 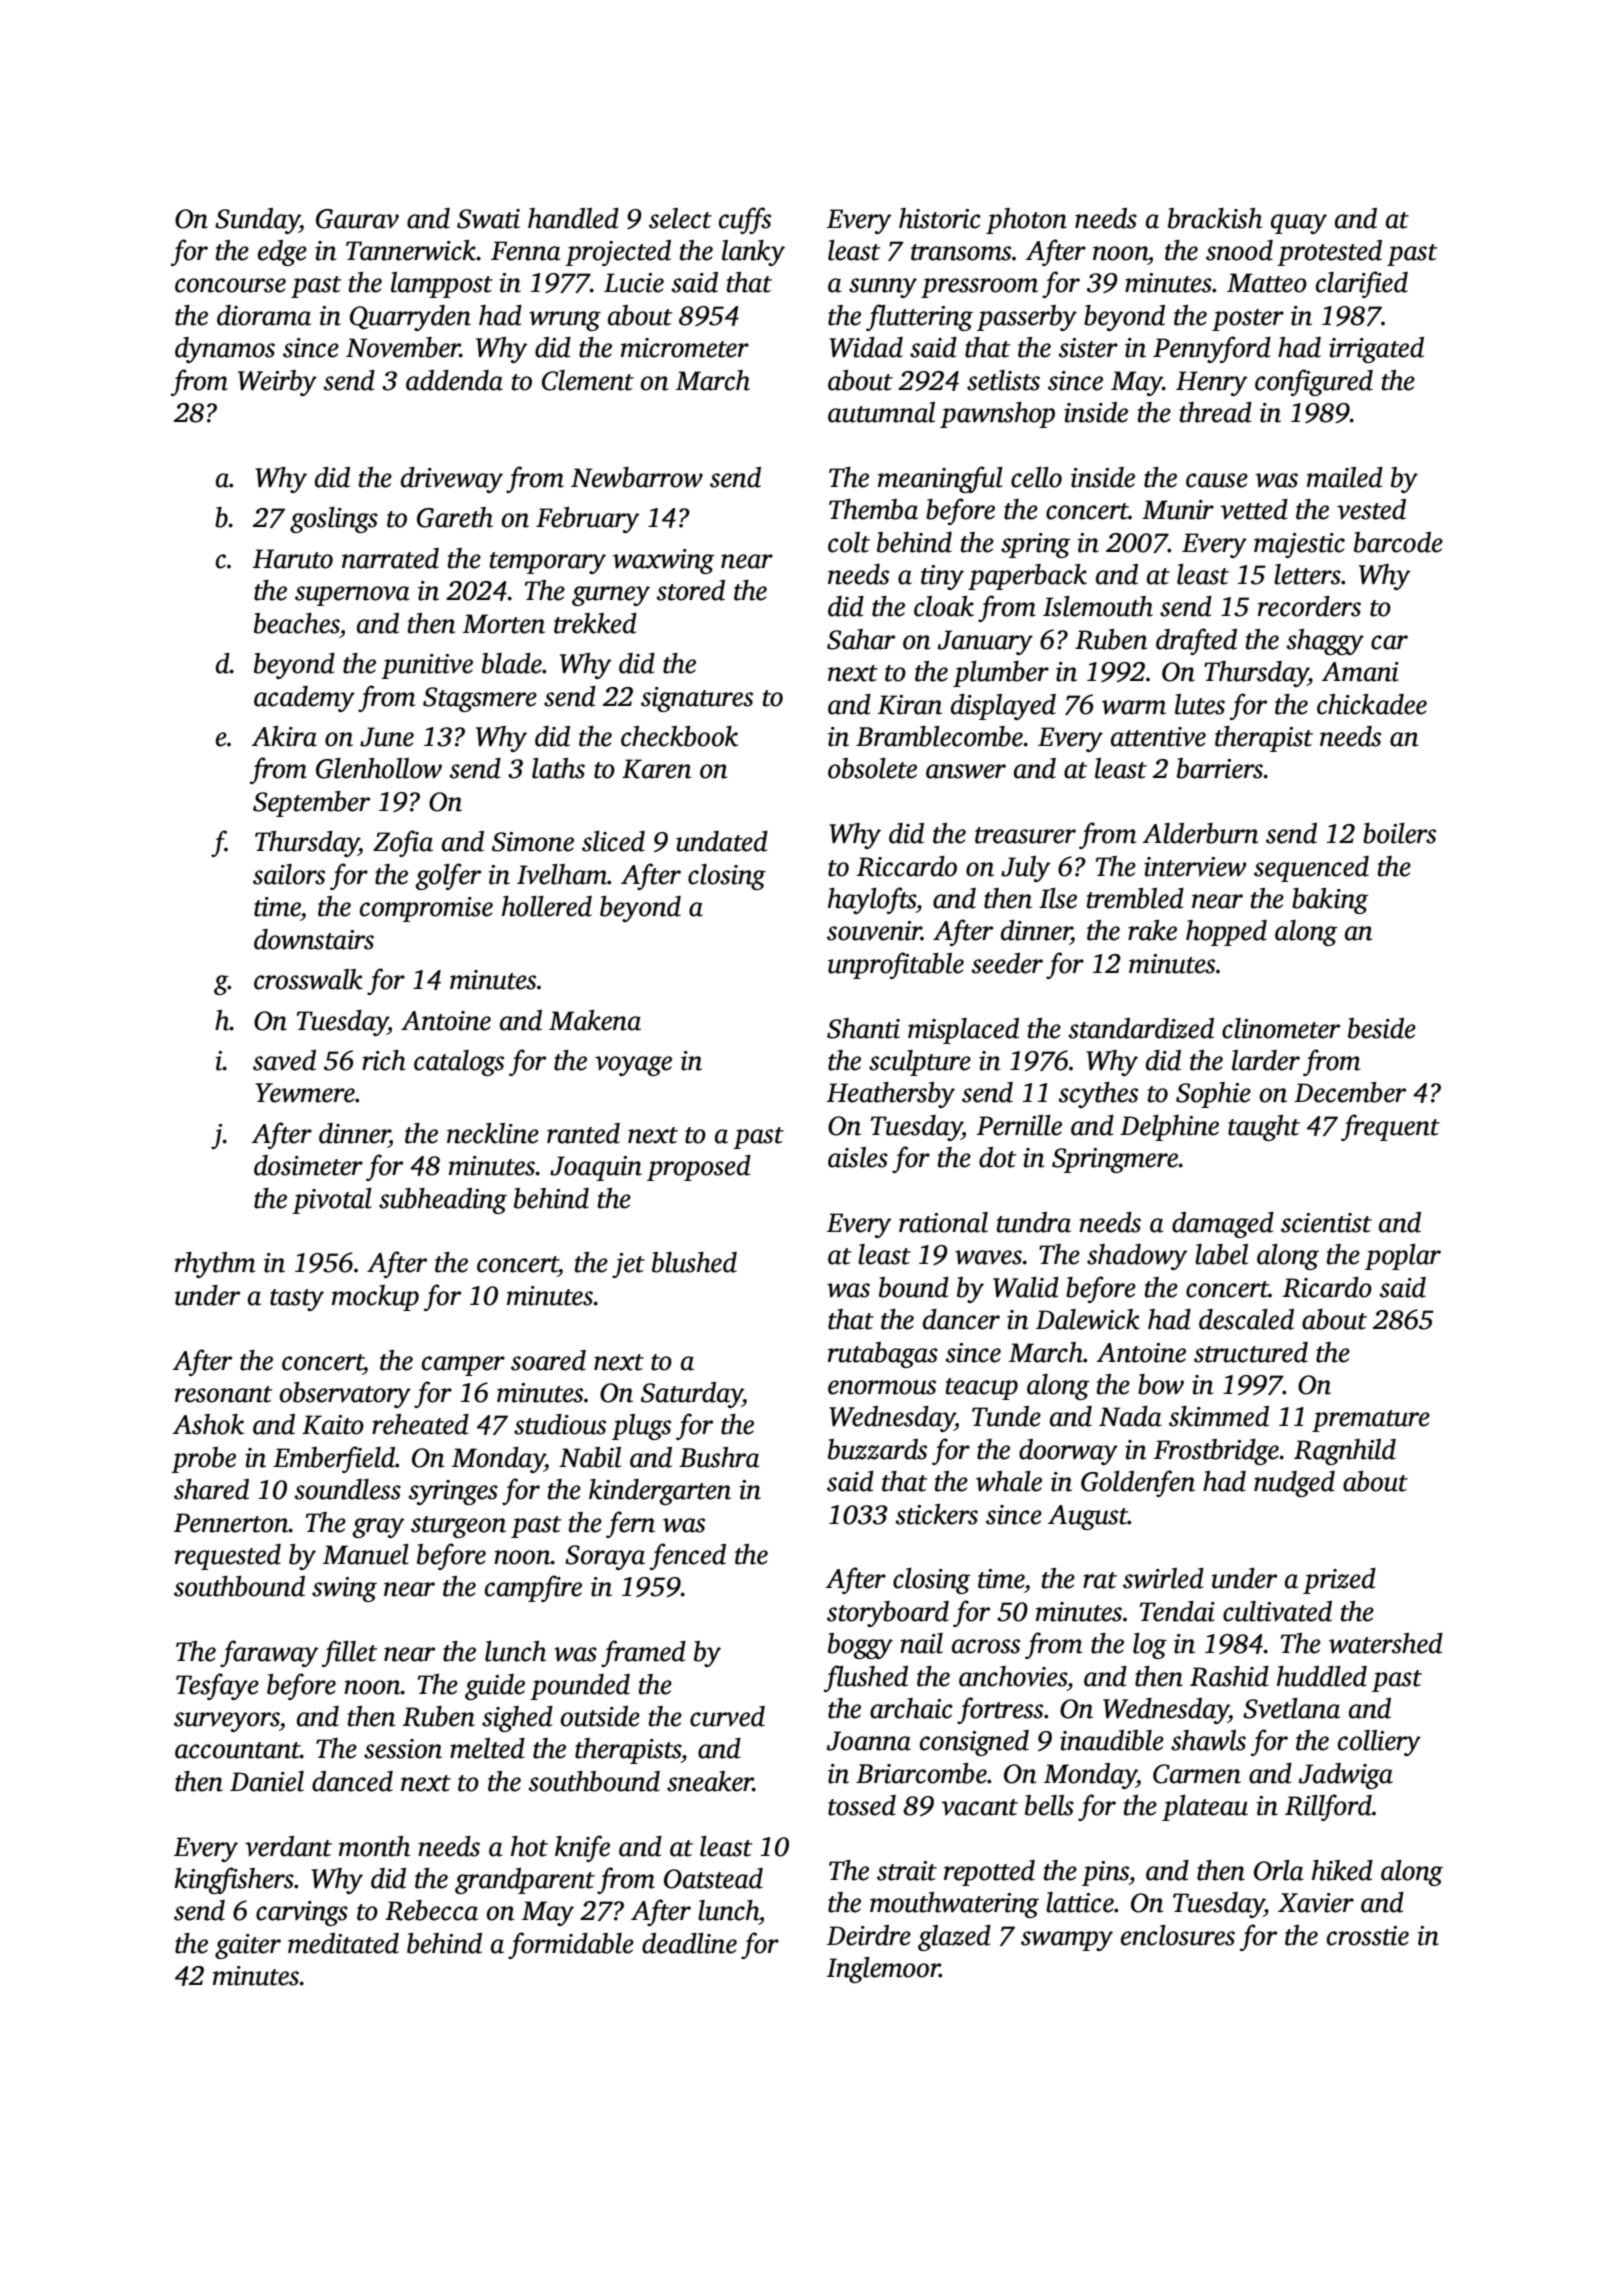 I want to click on Akira, so click(x=284, y=736).
